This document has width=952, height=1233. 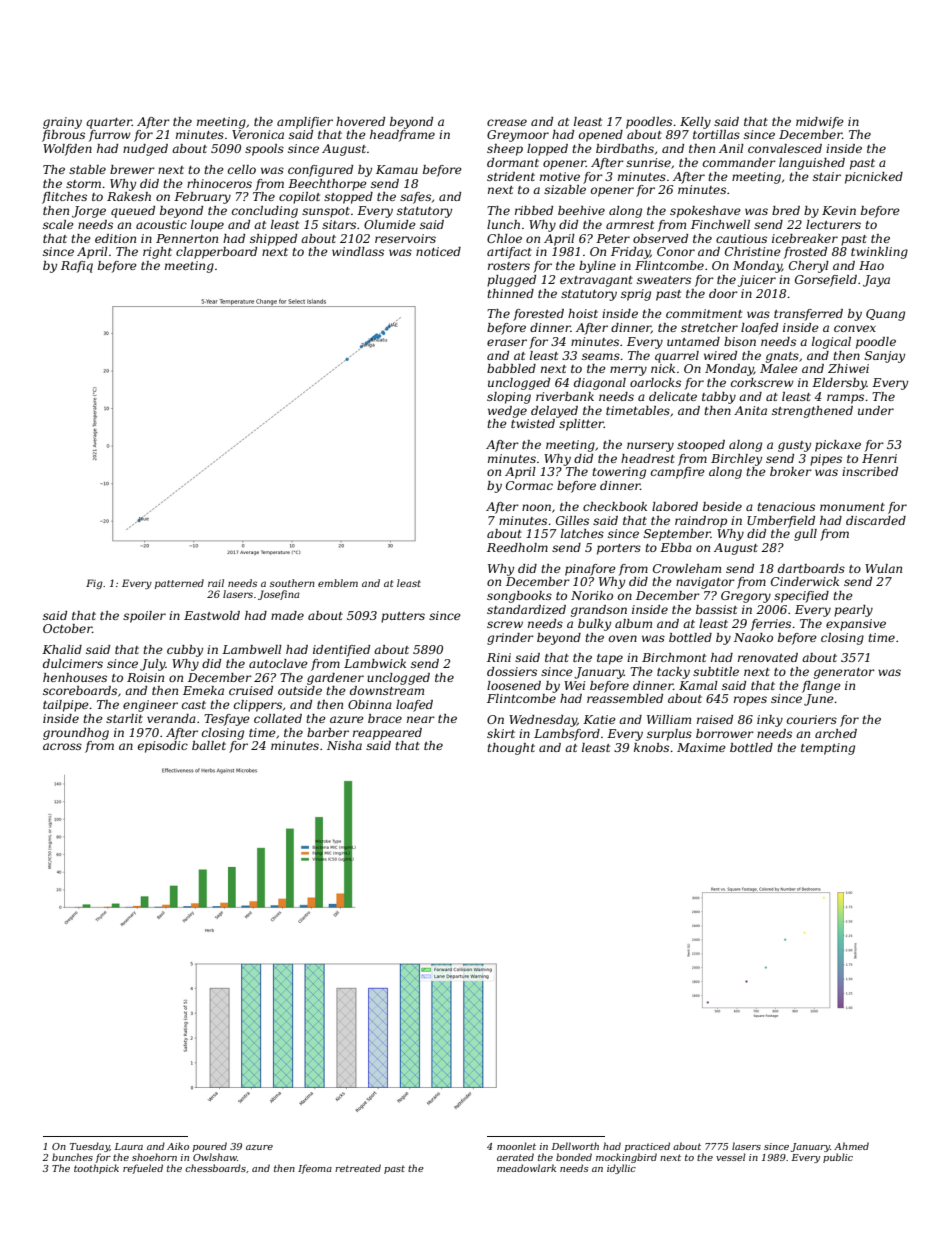 What do you see at coordinates (515, 1157) in the document?
I see `aerated` at bounding box center [515, 1157].
